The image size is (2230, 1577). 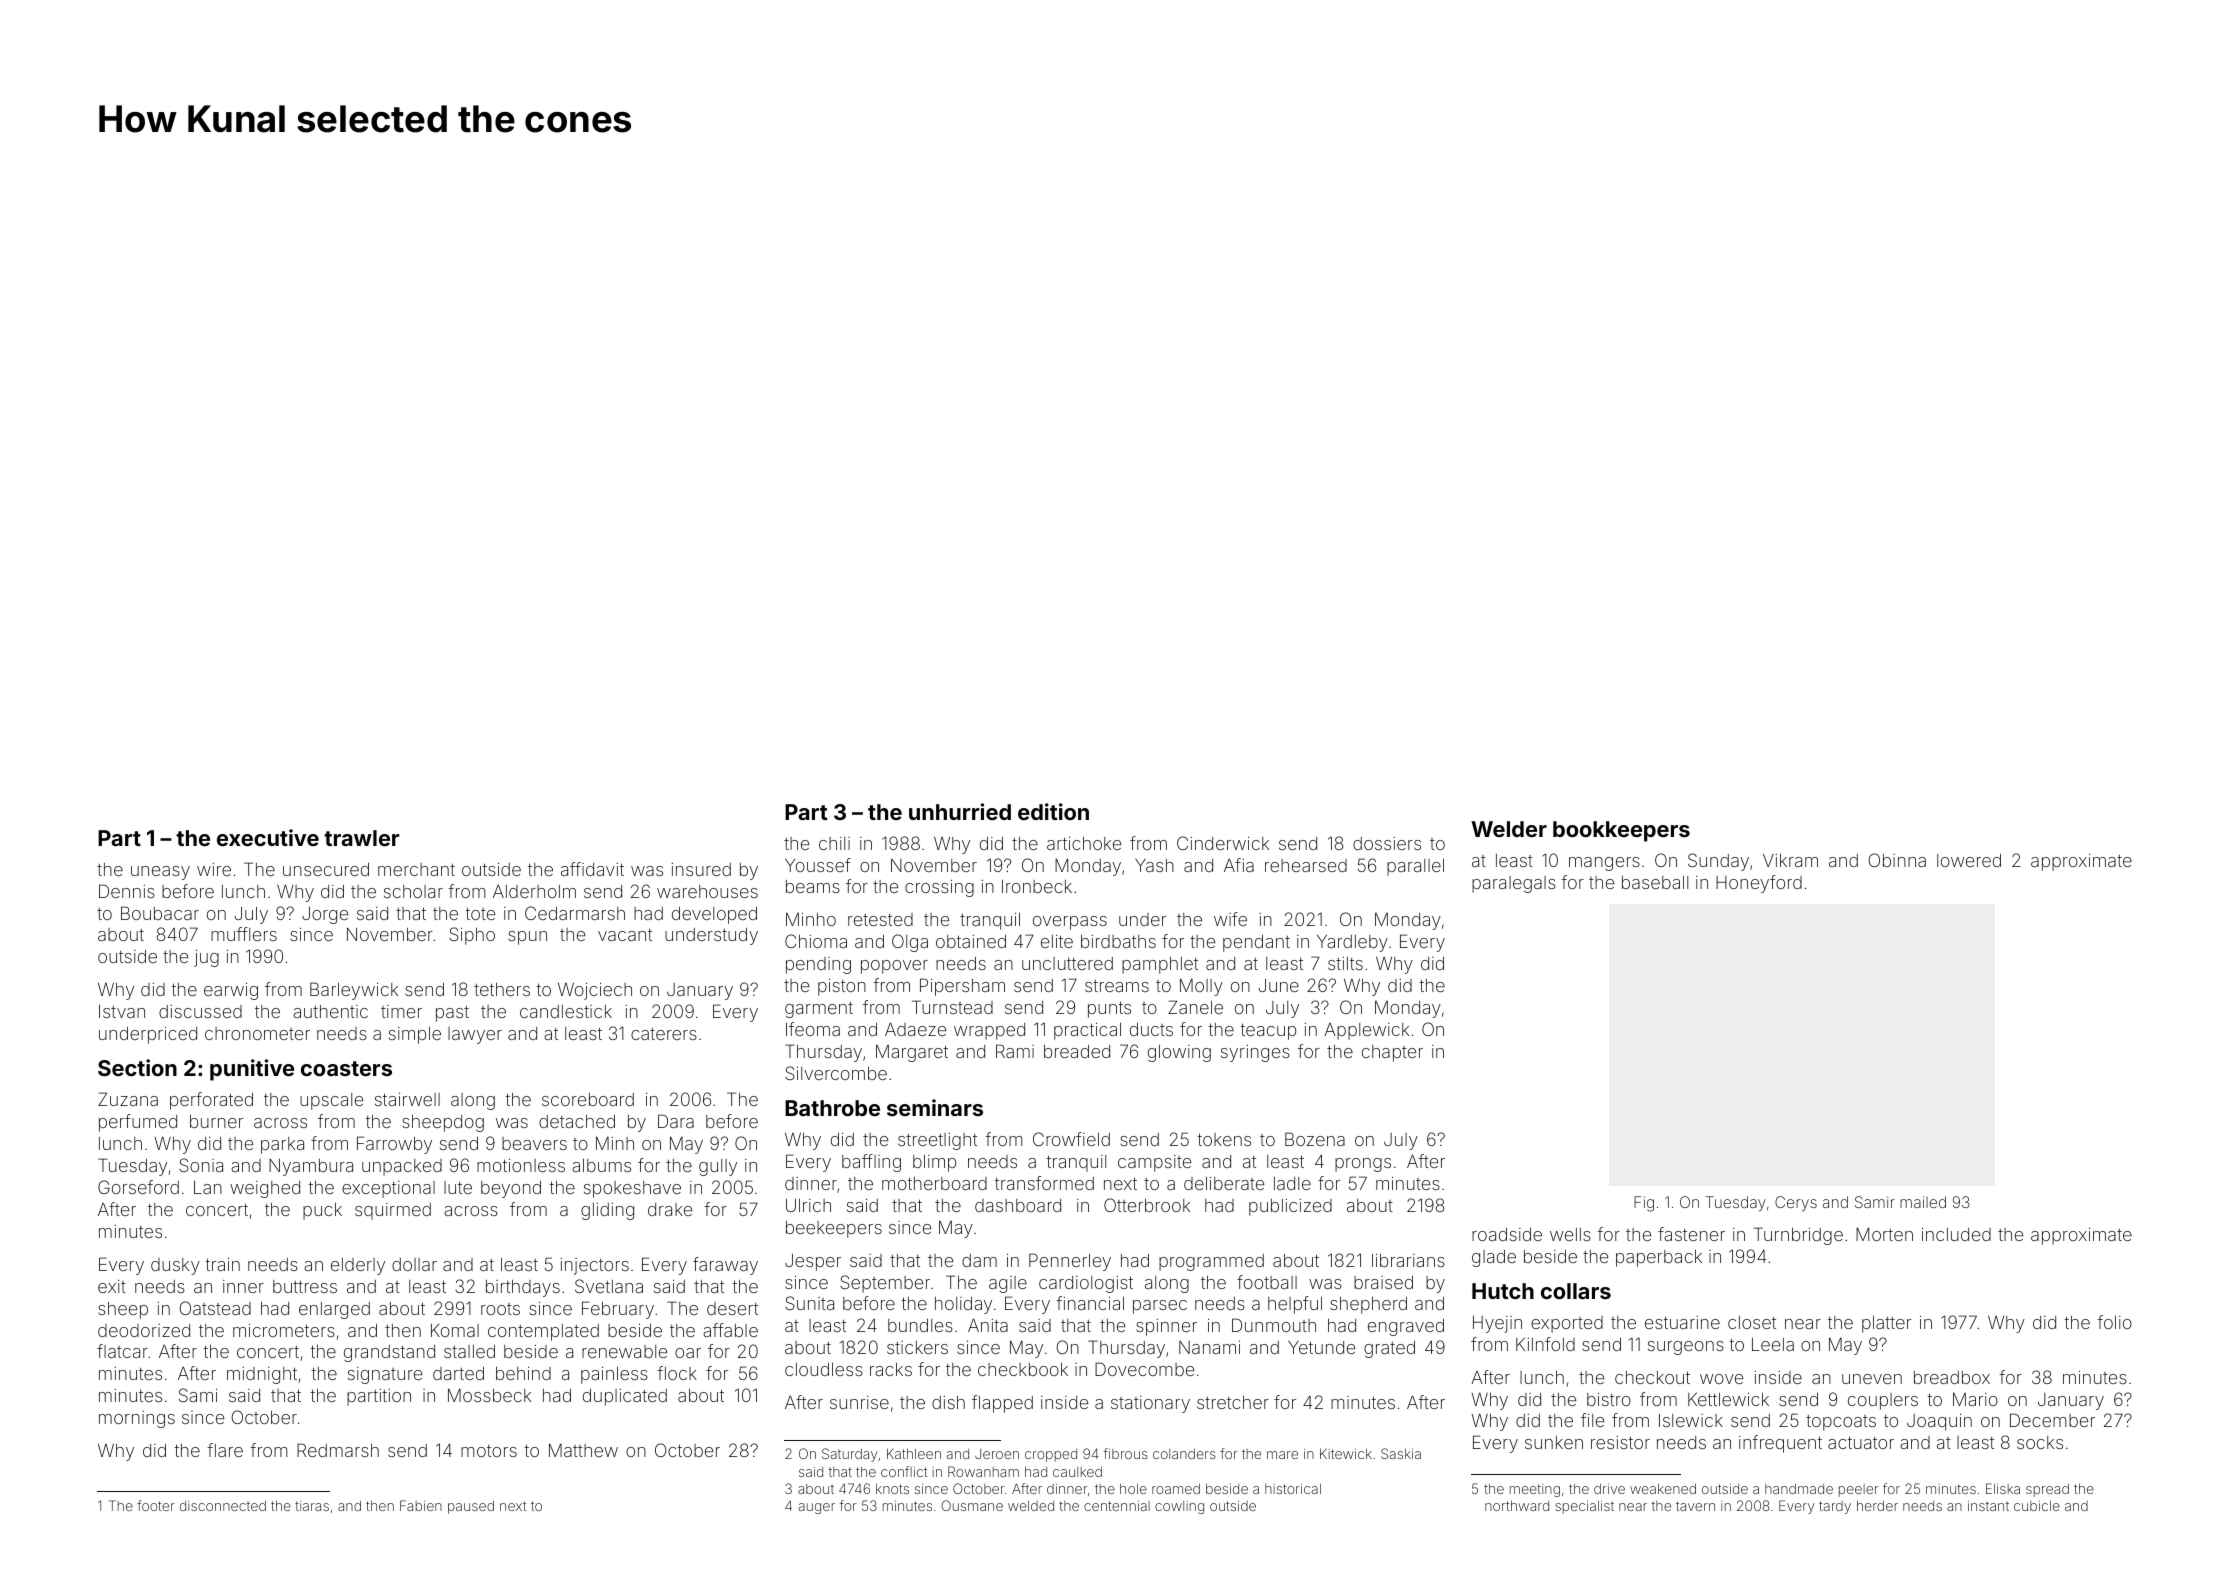 I want to click on mailed, so click(x=1923, y=1202).
